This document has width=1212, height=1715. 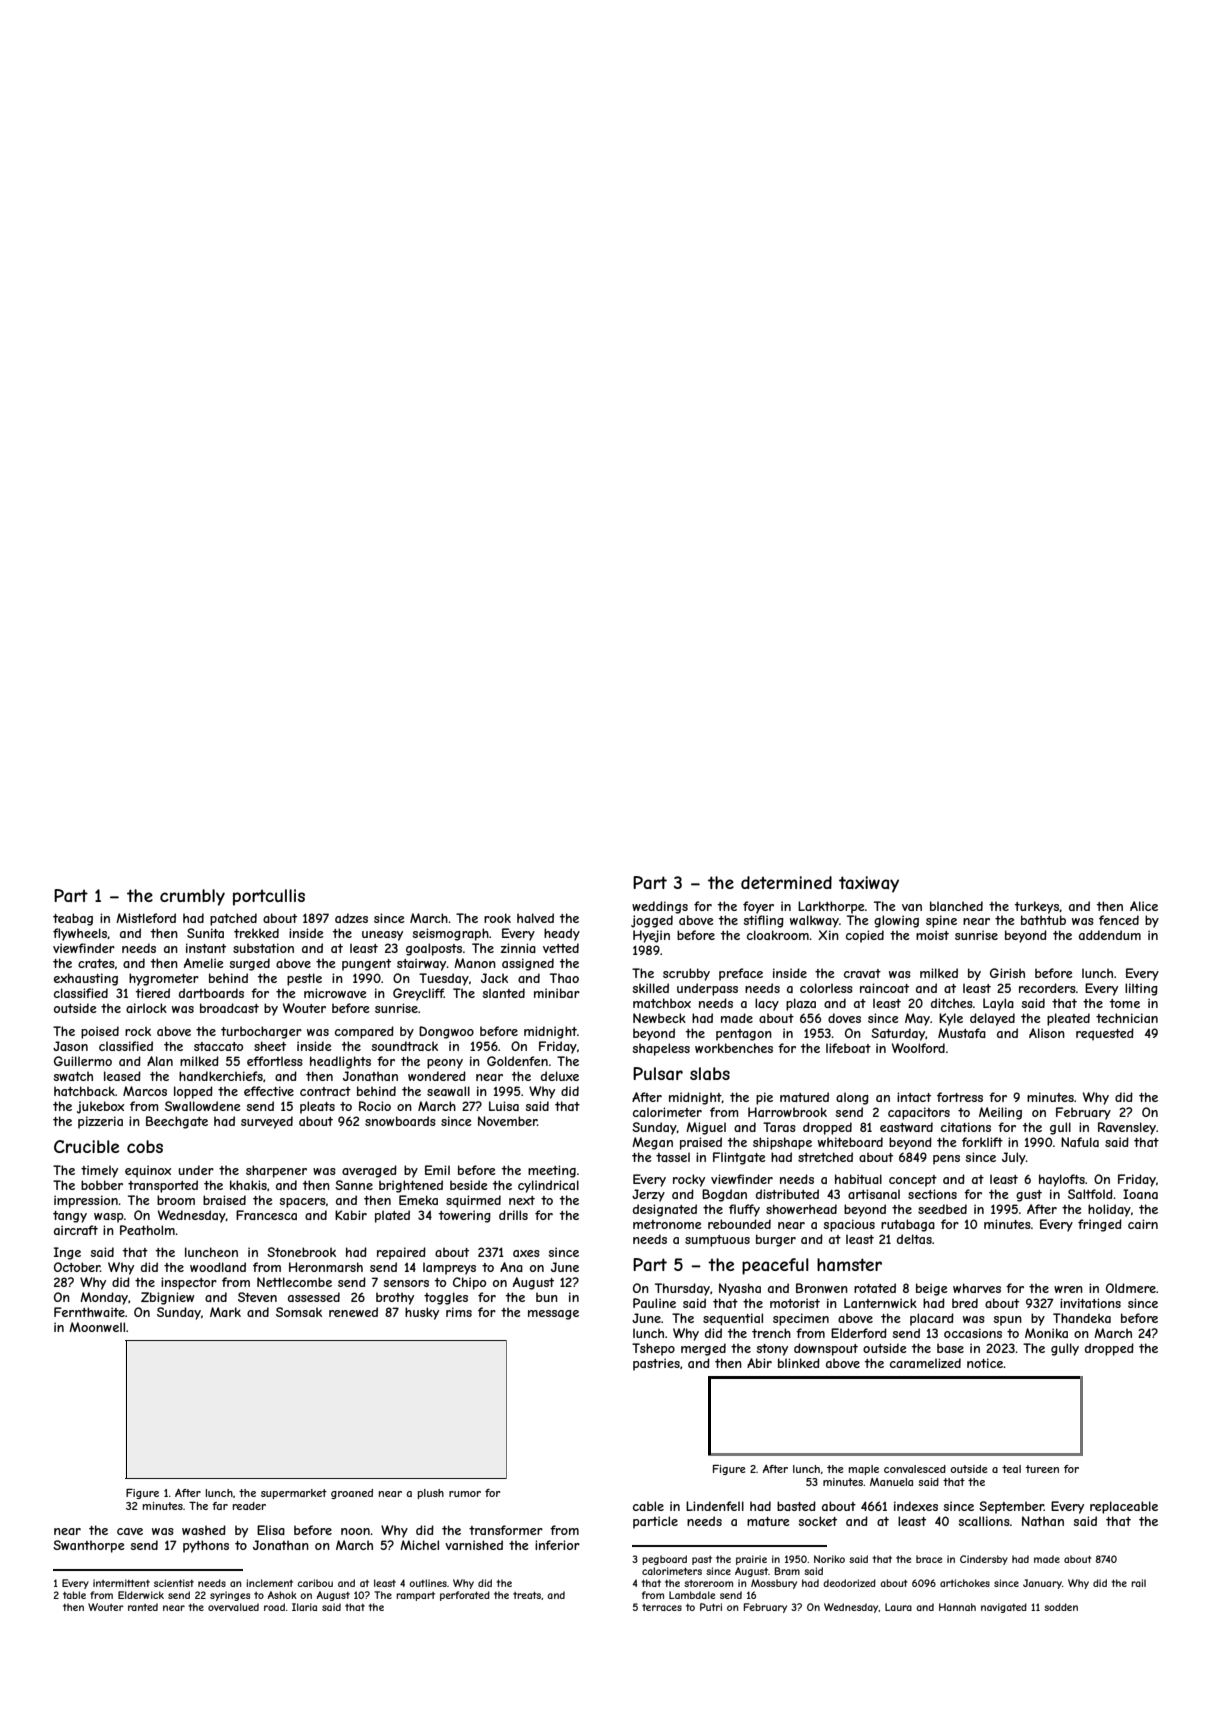 What do you see at coordinates (661, 1049) in the document?
I see `shapeless` at bounding box center [661, 1049].
